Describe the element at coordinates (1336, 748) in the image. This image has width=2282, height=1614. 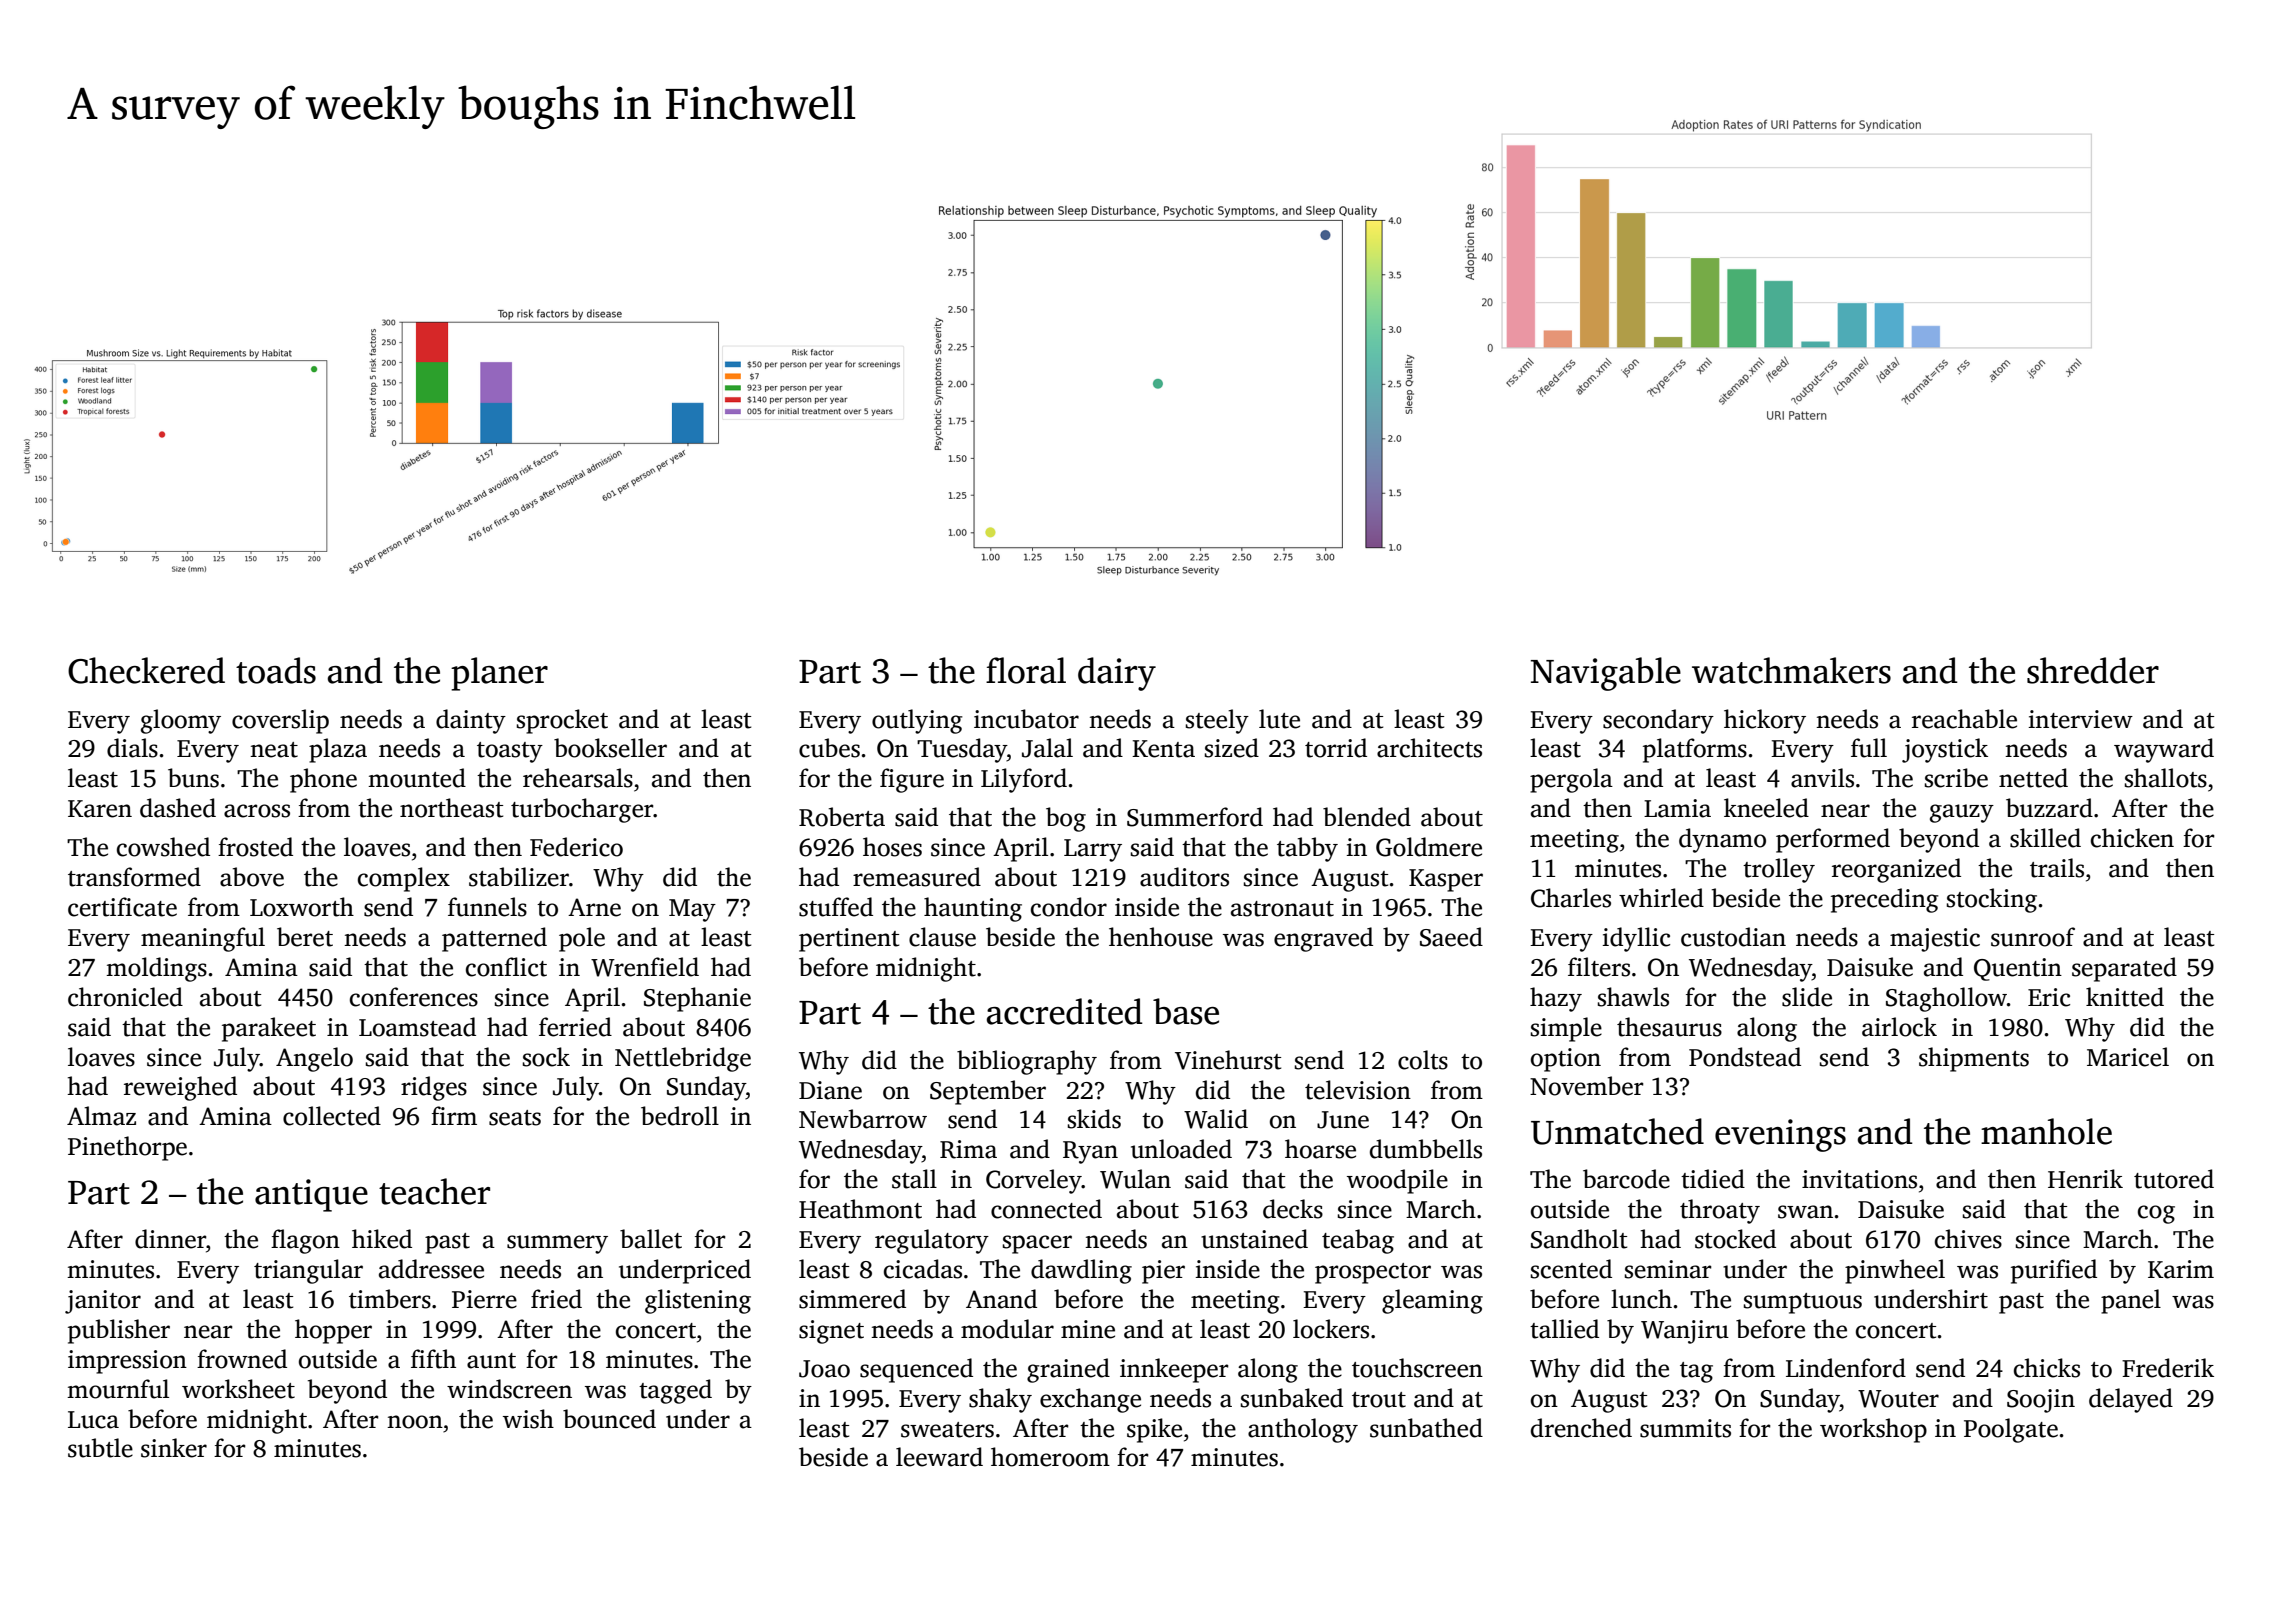
I see `torrid` at that location.
